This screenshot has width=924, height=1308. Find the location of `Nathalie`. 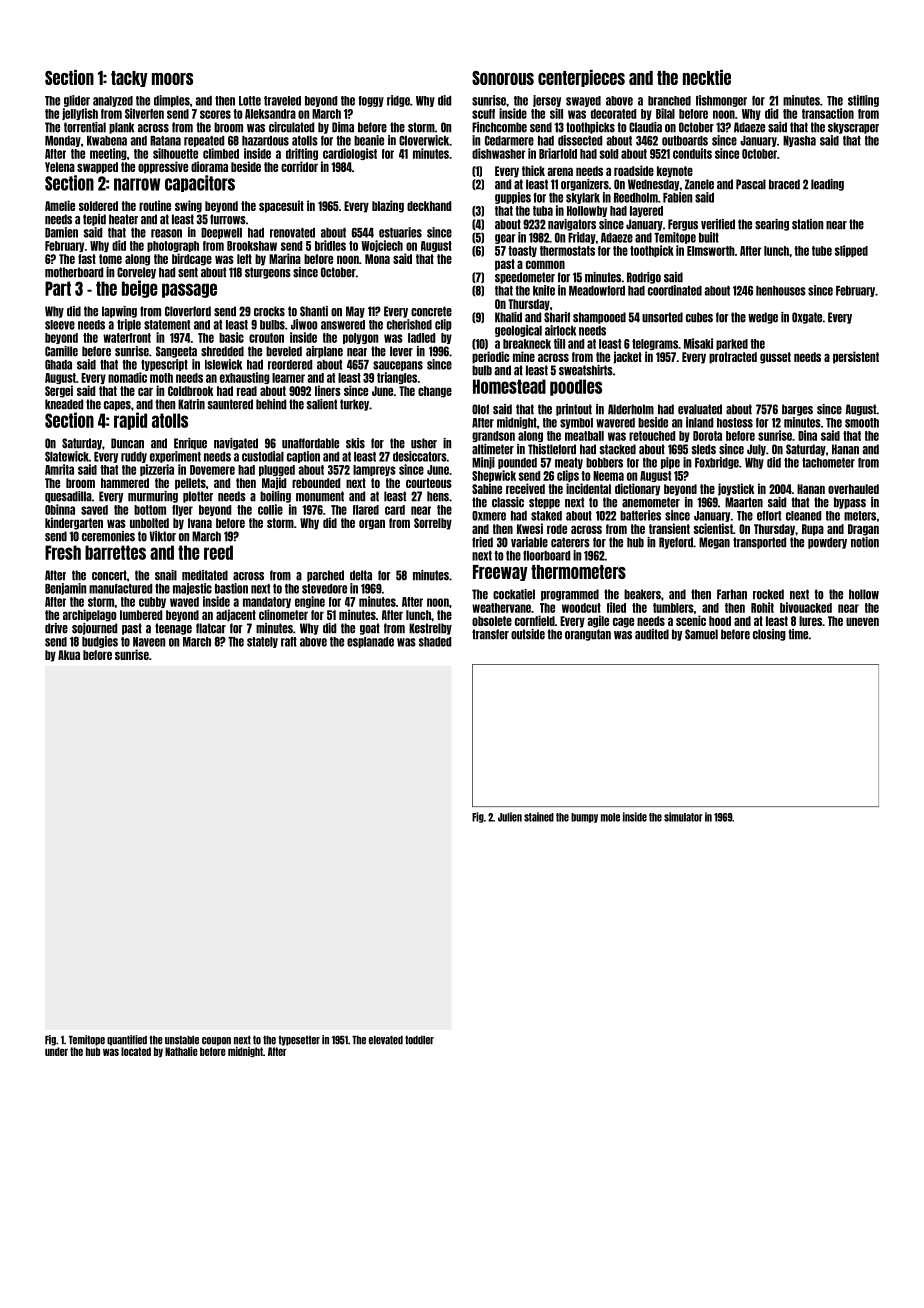

Nathalie is located at coordinates (181, 1051).
